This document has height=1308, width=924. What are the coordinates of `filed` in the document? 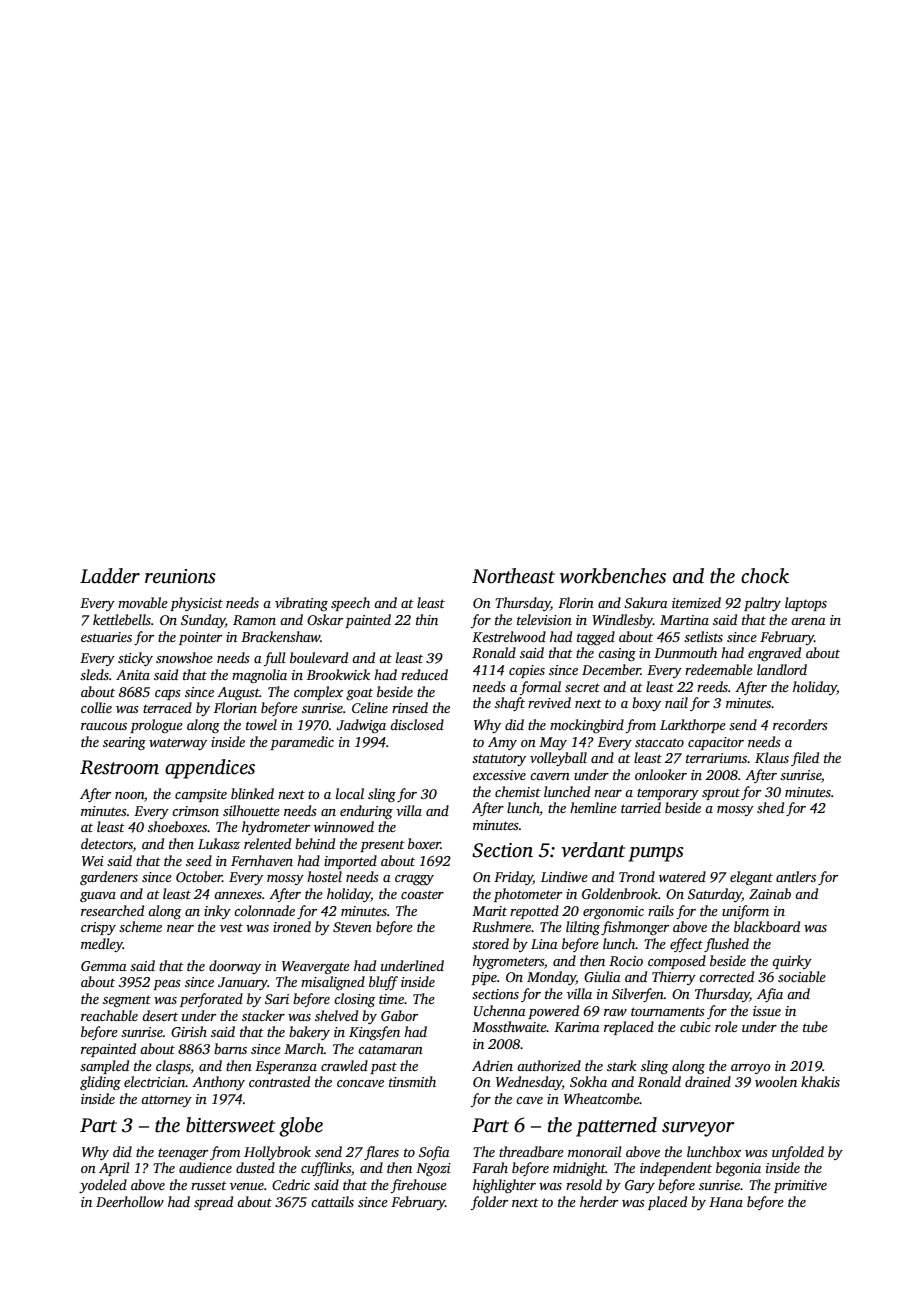 It's located at (805, 759).
